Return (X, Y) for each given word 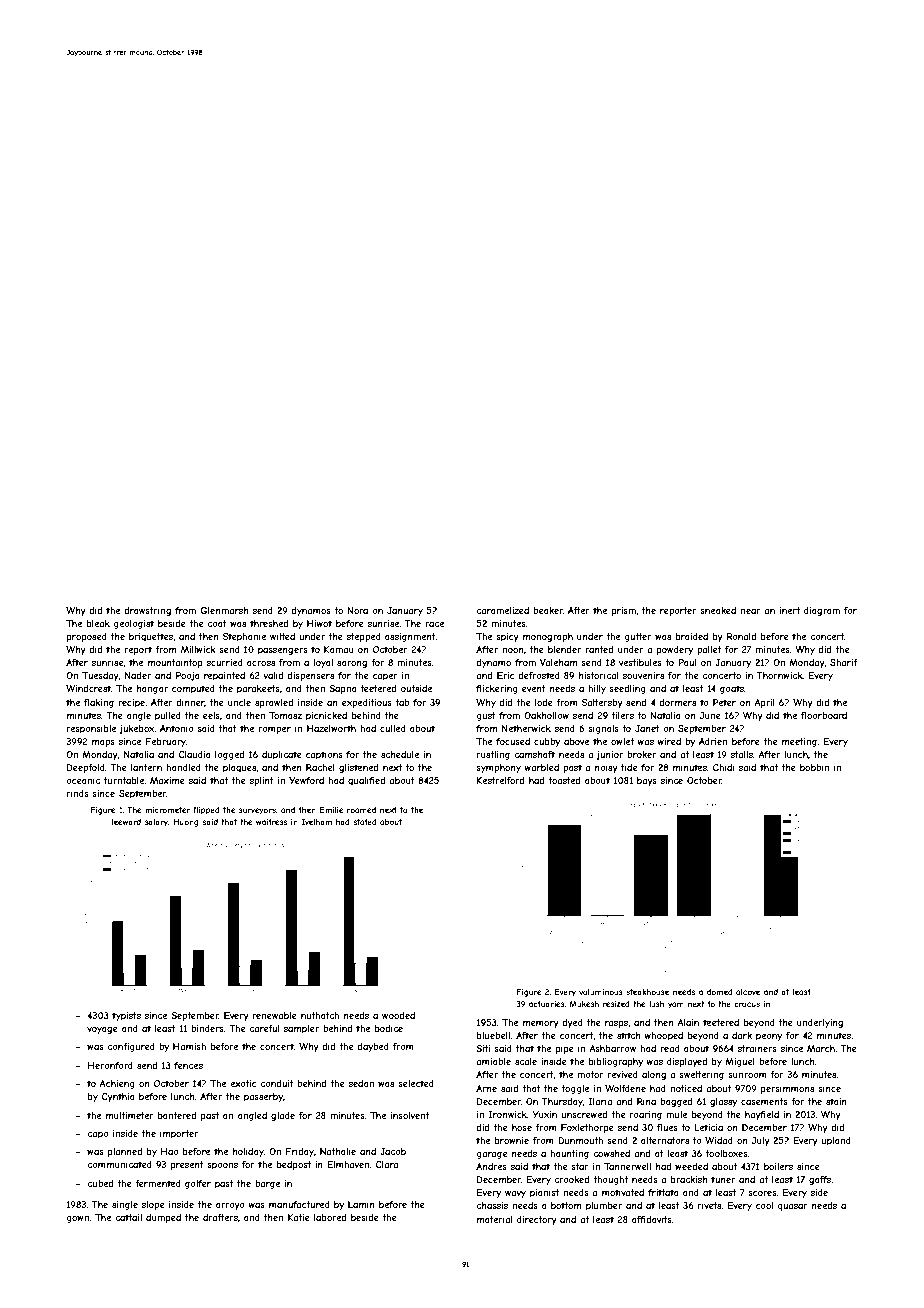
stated (365, 822)
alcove (748, 992)
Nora (357, 610)
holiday (248, 1152)
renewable (274, 1015)
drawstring (147, 611)
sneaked (718, 610)
